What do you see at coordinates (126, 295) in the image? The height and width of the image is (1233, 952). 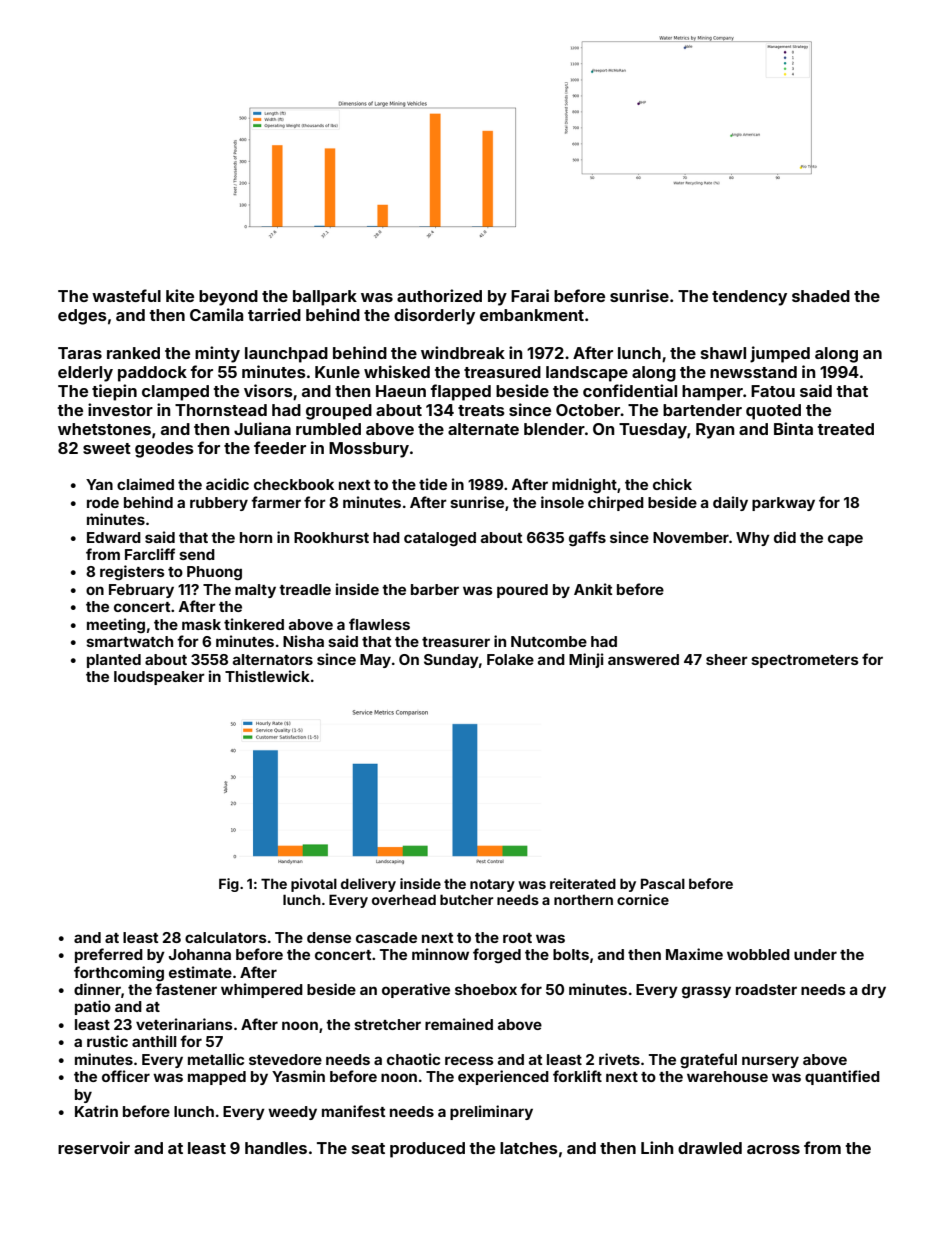 I see `wasteful` at bounding box center [126, 295].
